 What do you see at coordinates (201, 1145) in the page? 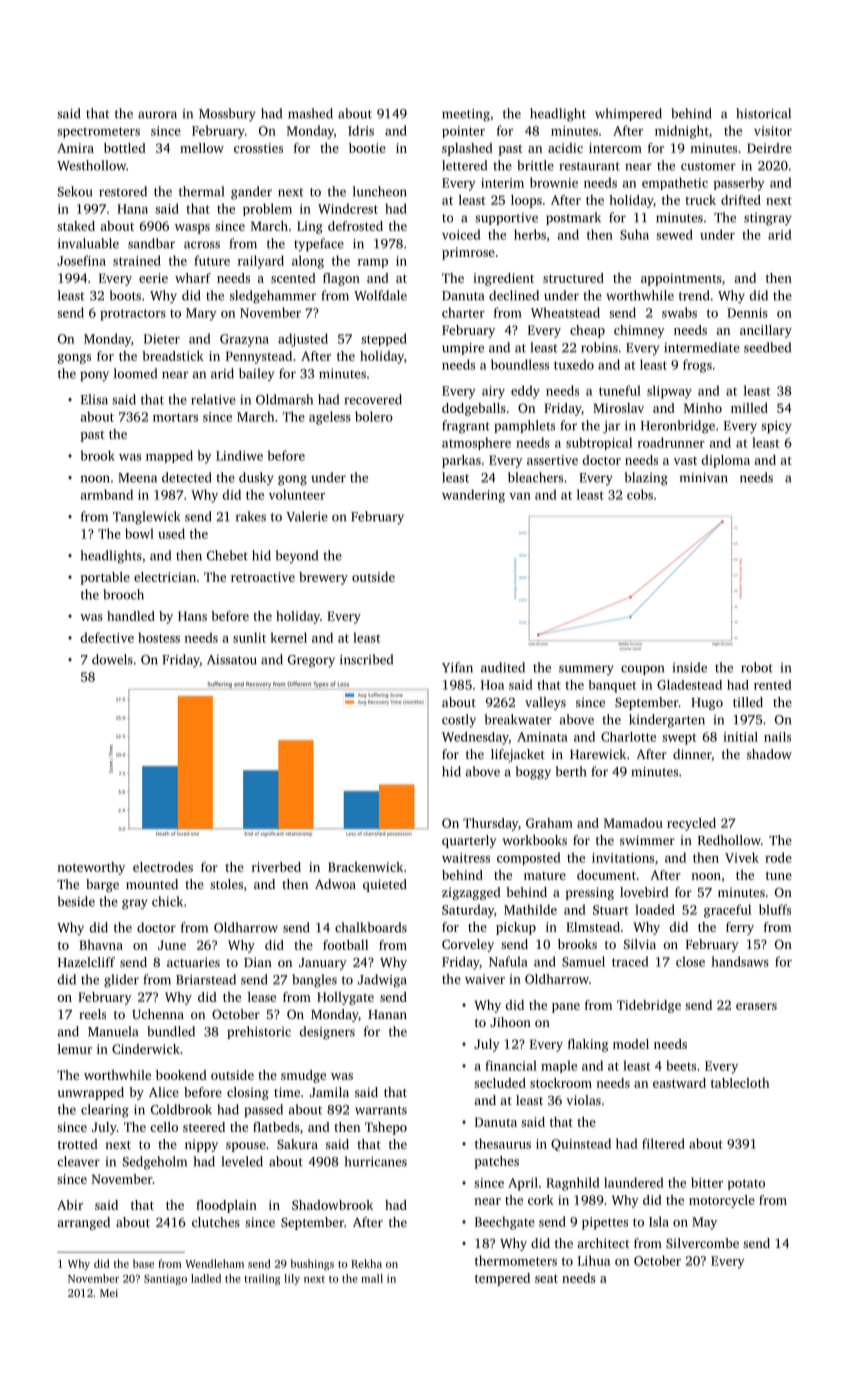
I see `nippy` at bounding box center [201, 1145].
